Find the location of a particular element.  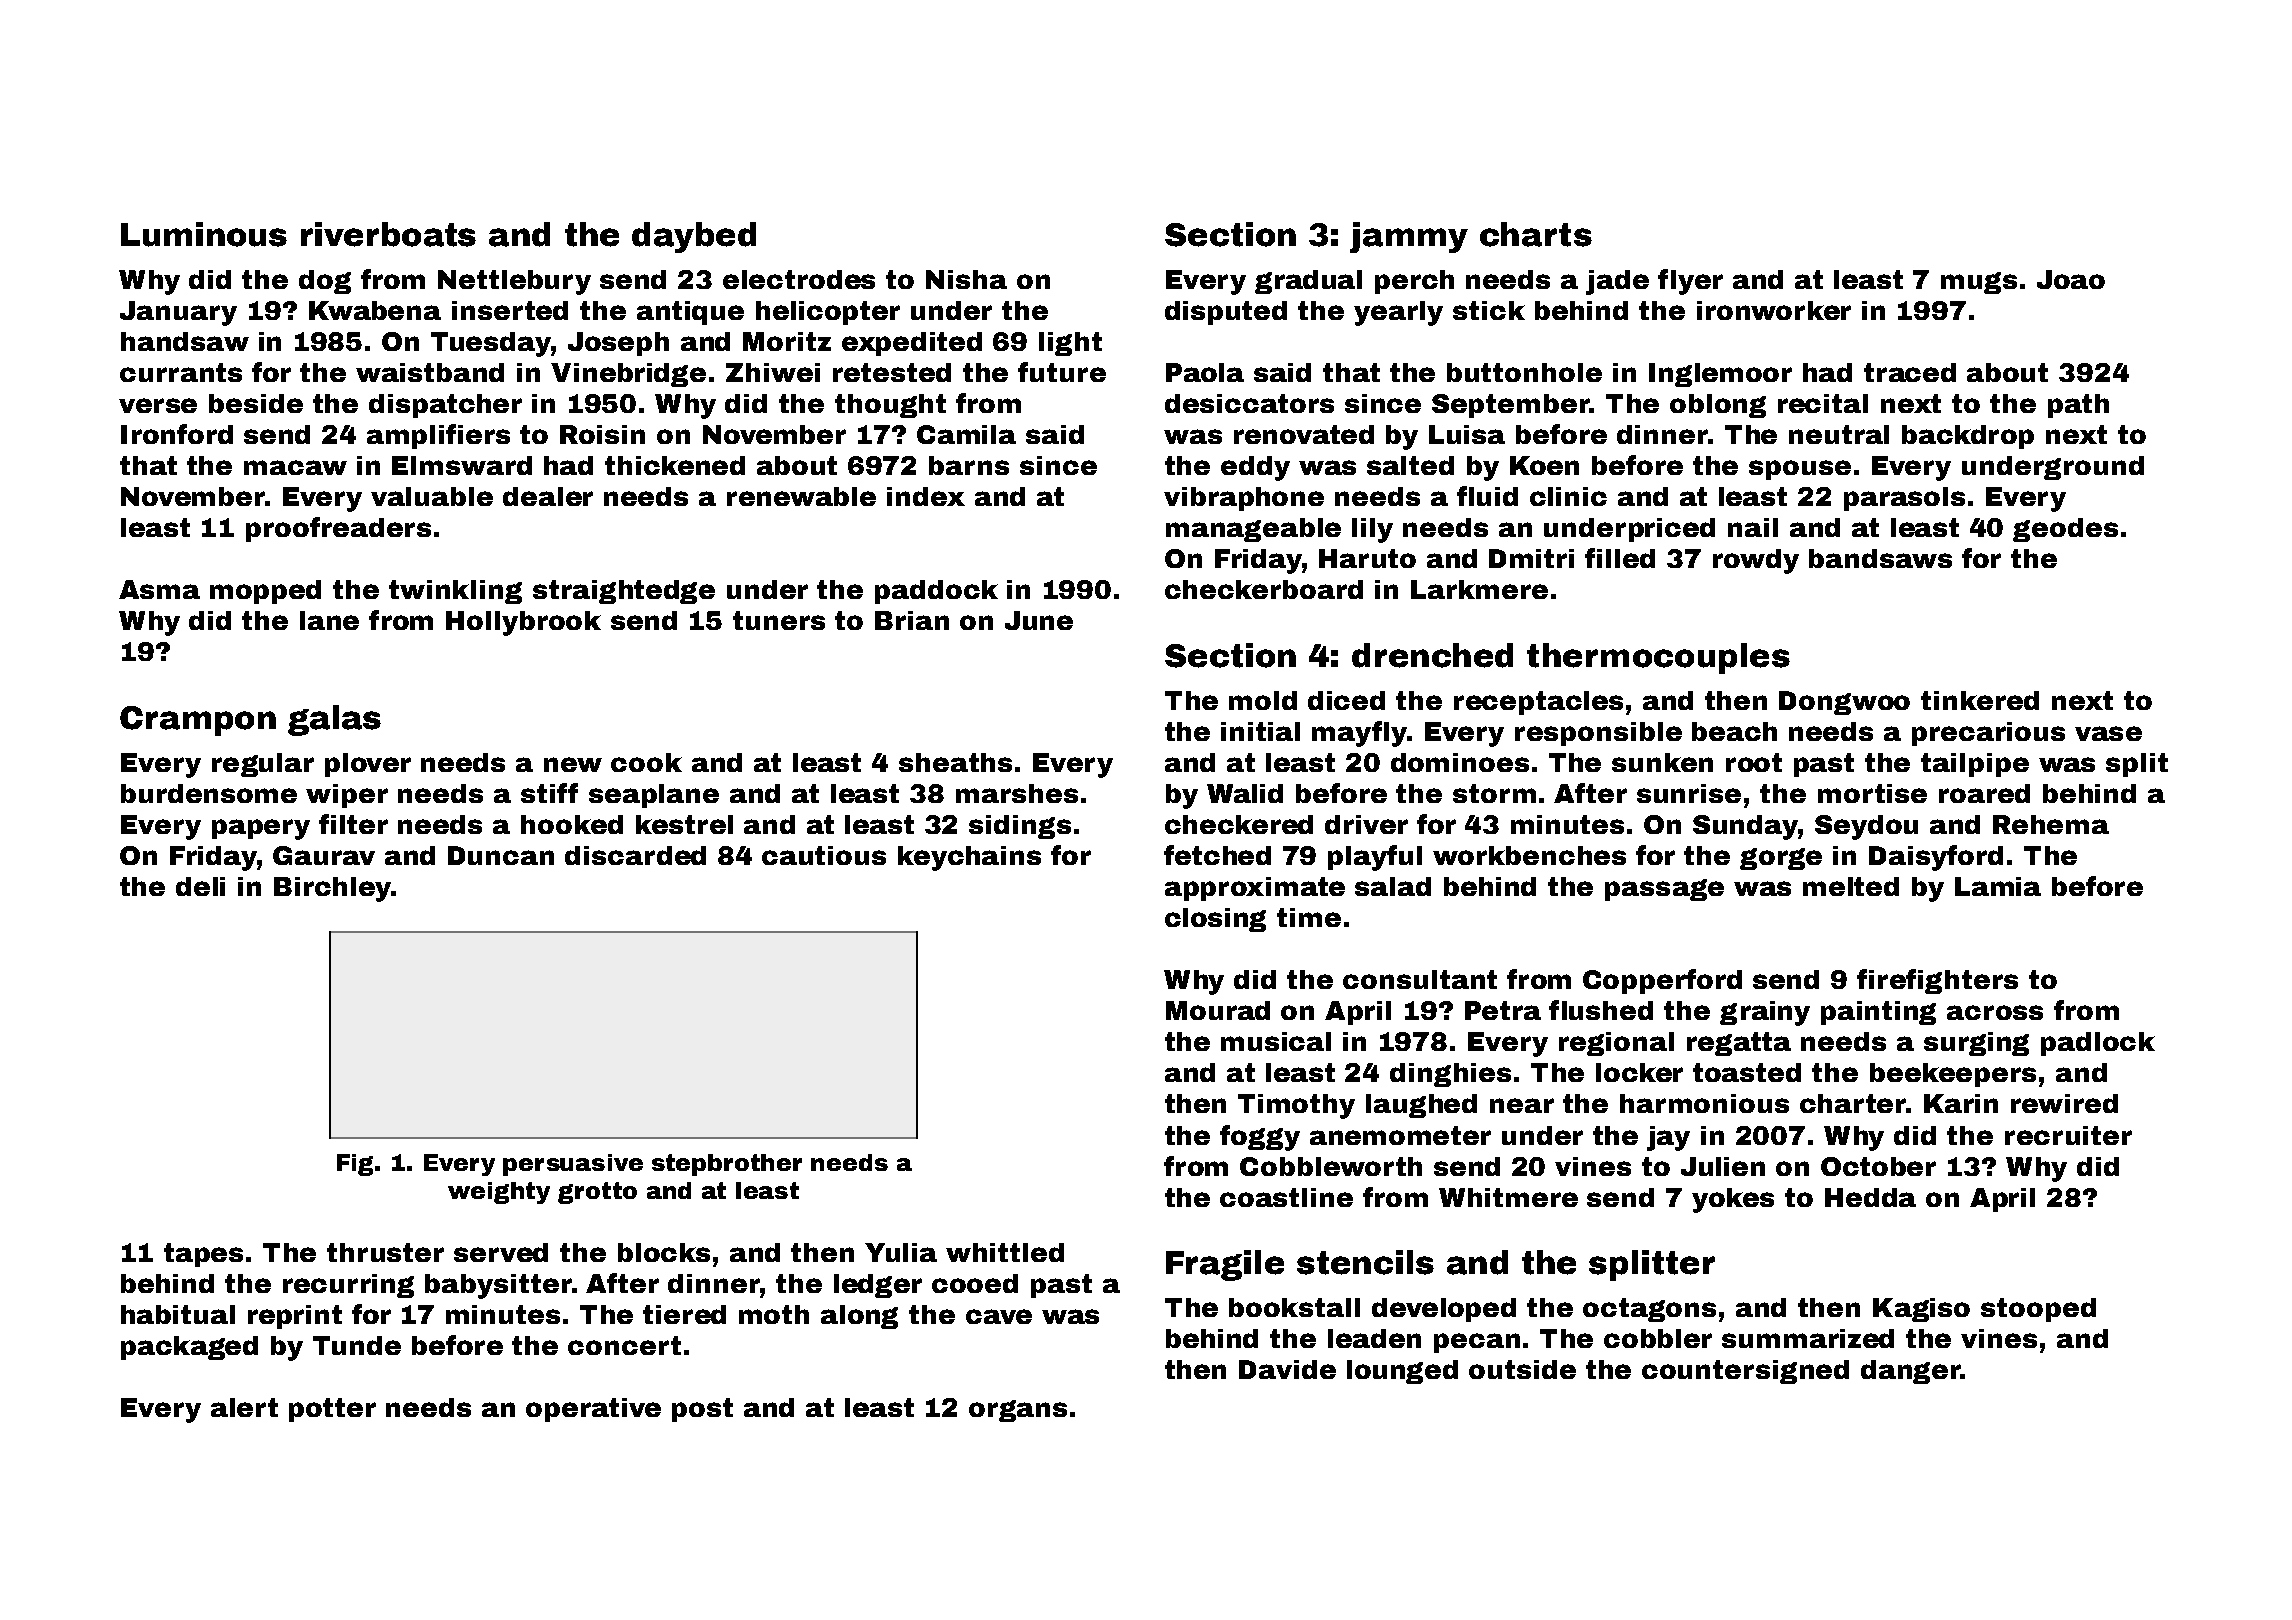

mopped is located at coordinates (265, 592).
